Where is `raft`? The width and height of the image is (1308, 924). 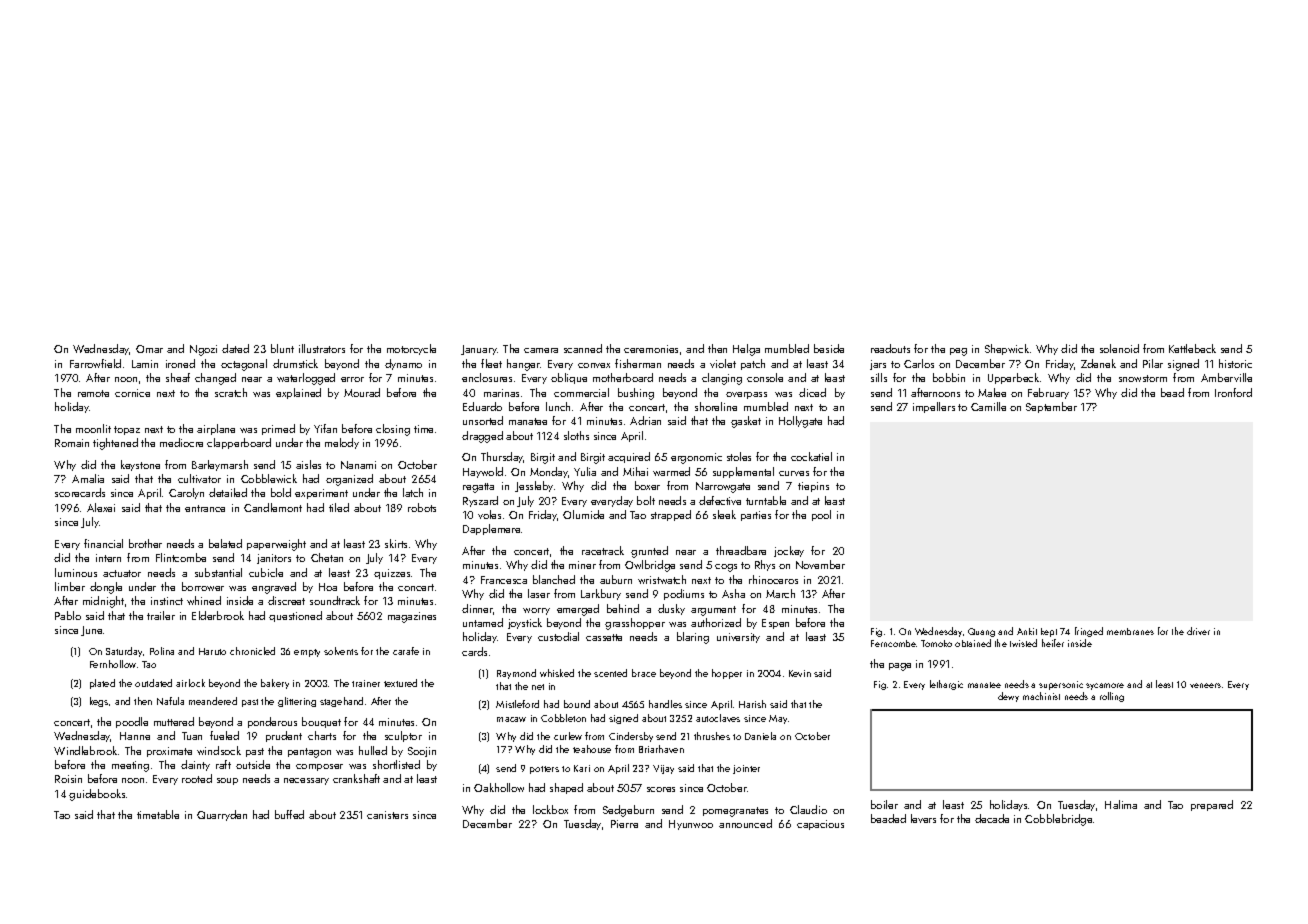 raft is located at coordinates (223, 764).
